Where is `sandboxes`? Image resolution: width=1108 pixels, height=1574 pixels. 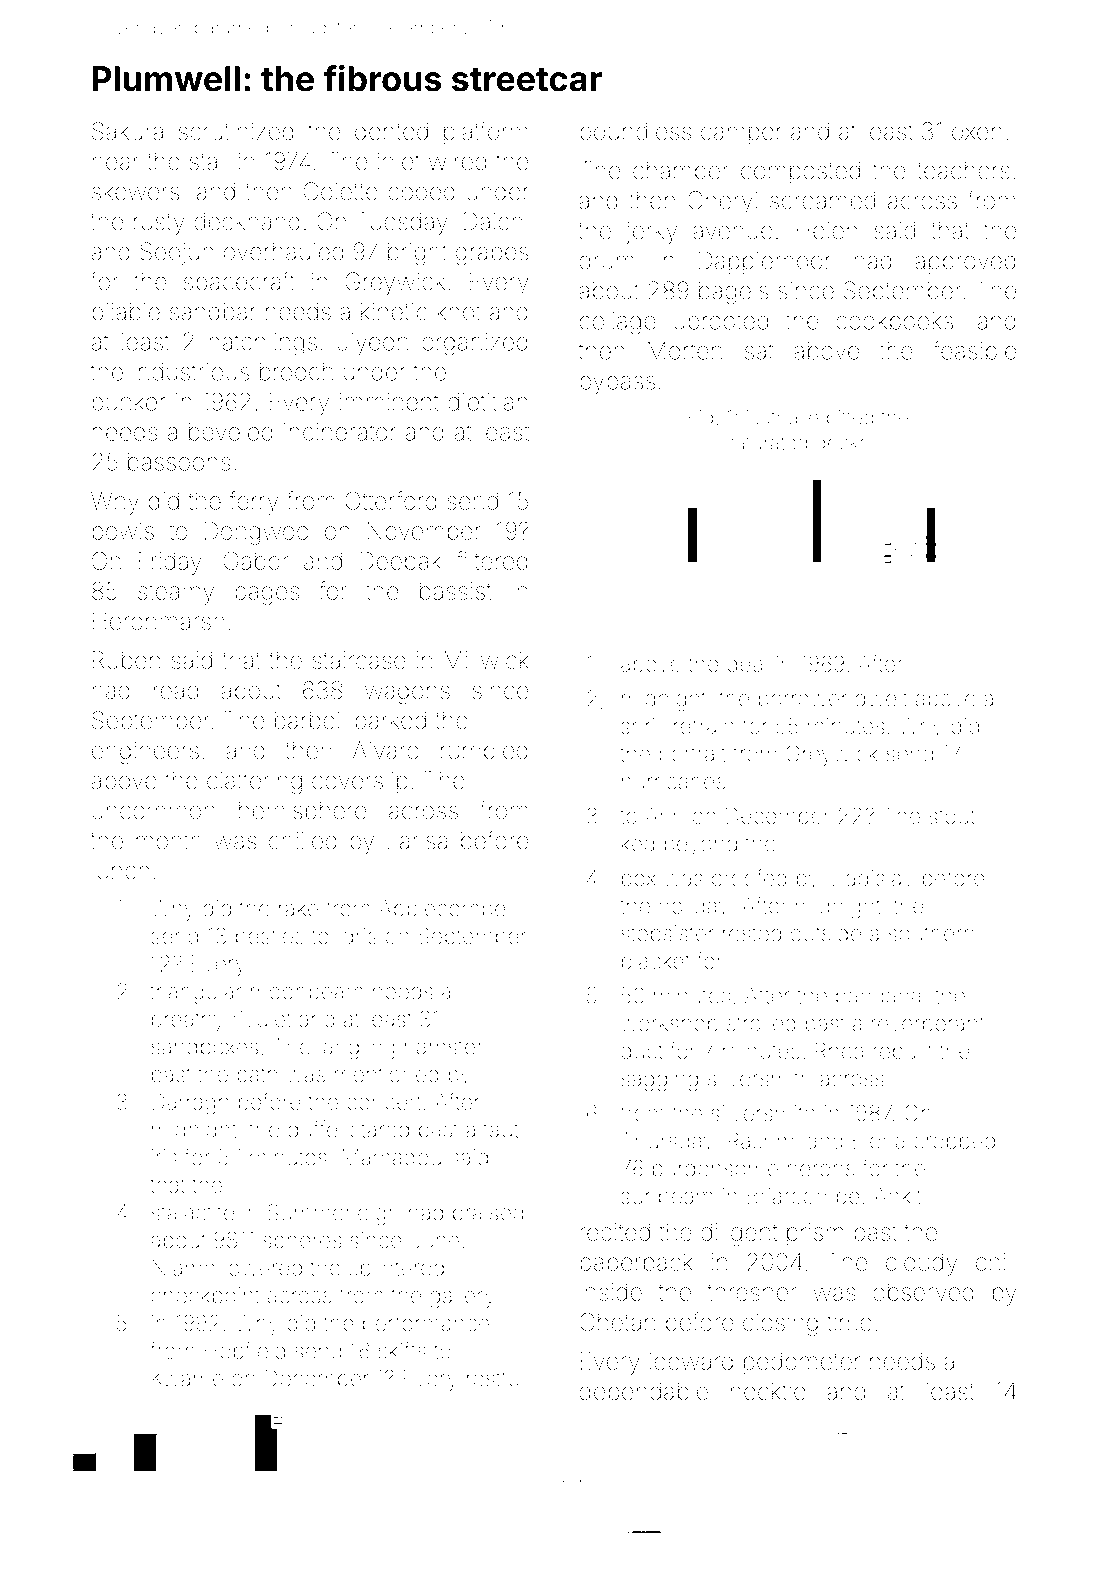
sandboxes is located at coordinates (204, 1046).
